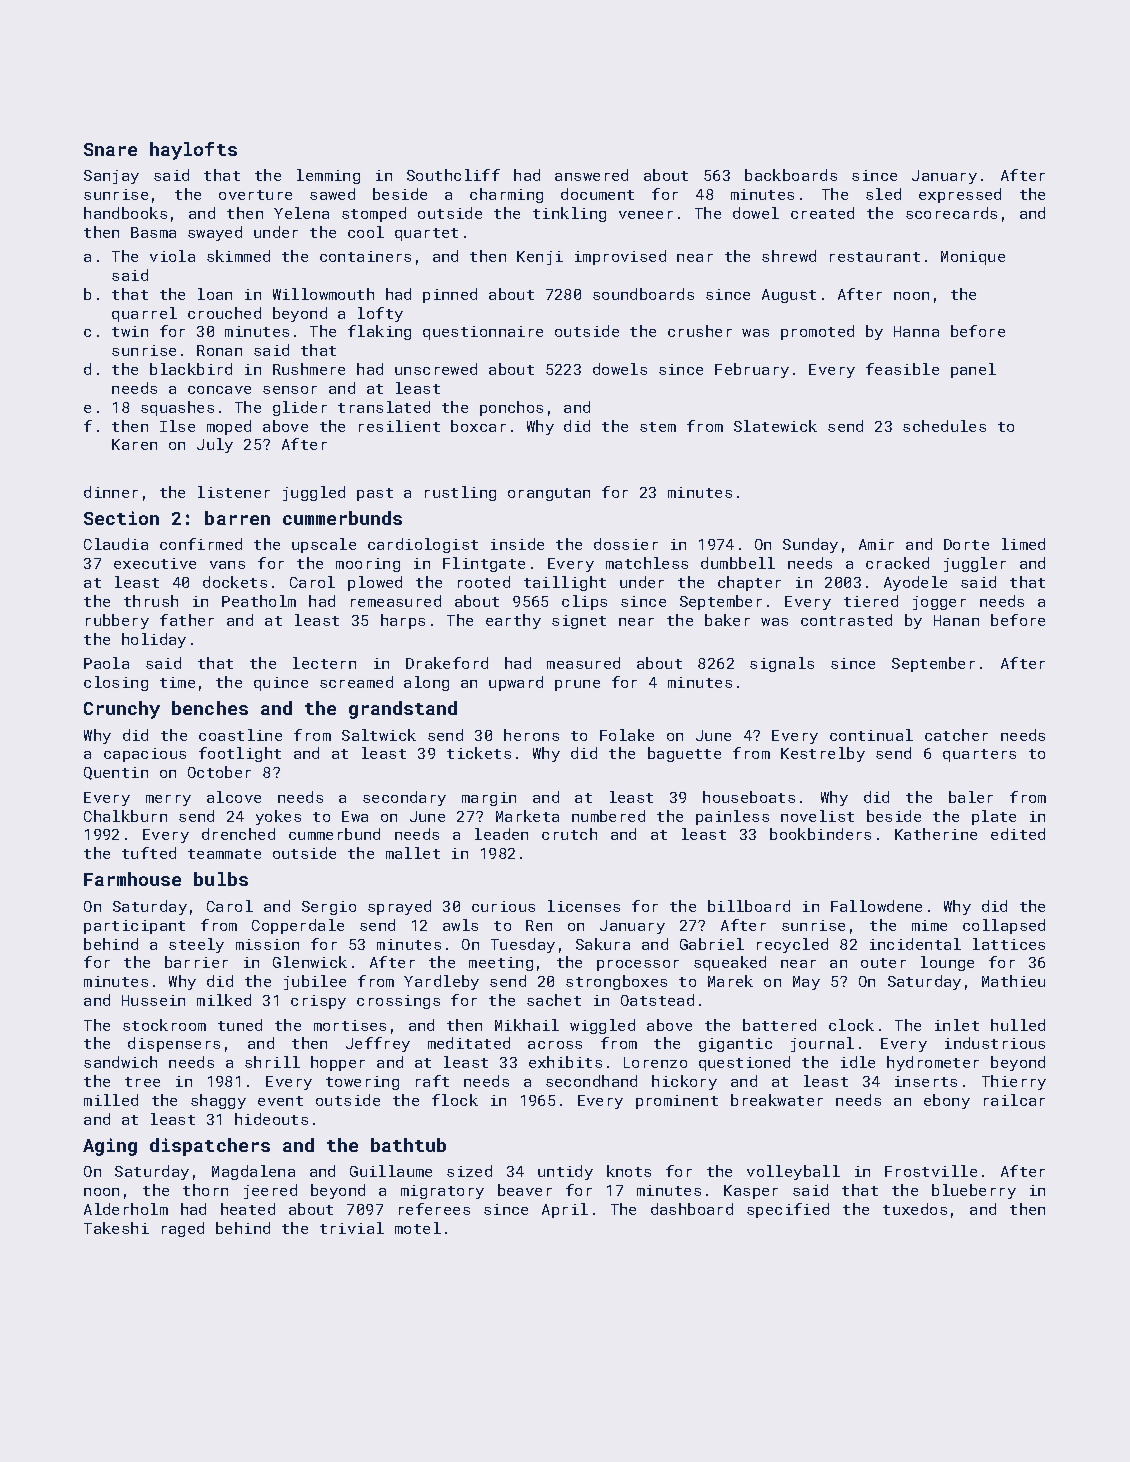 This document has width=1130, height=1462. What do you see at coordinates (1014, 1082) in the document?
I see `Thierry` at bounding box center [1014, 1082].
